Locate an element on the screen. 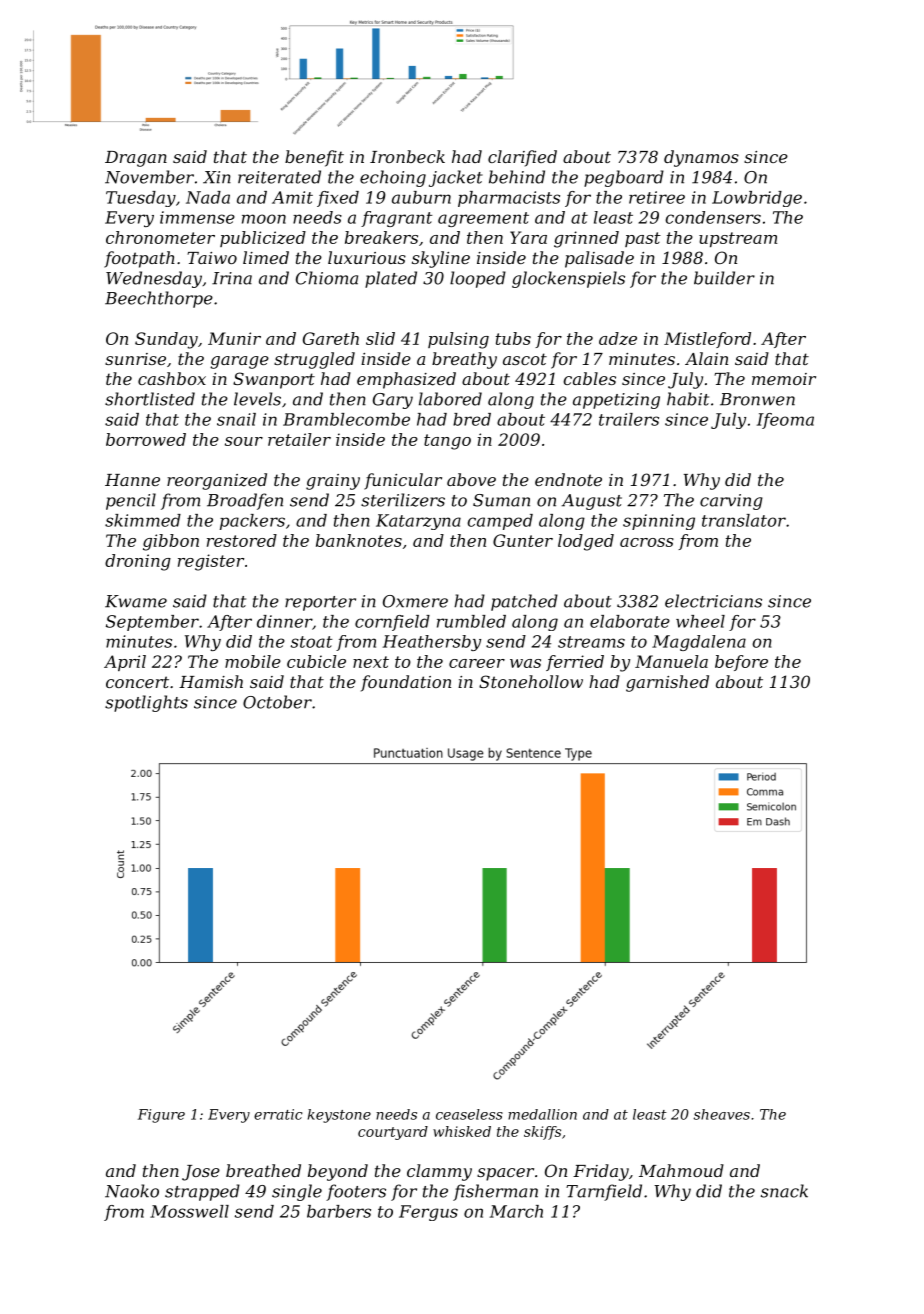 The height and width of the screenshot is (1314, 924). Naoko is located at coordinates (132, 1191).
